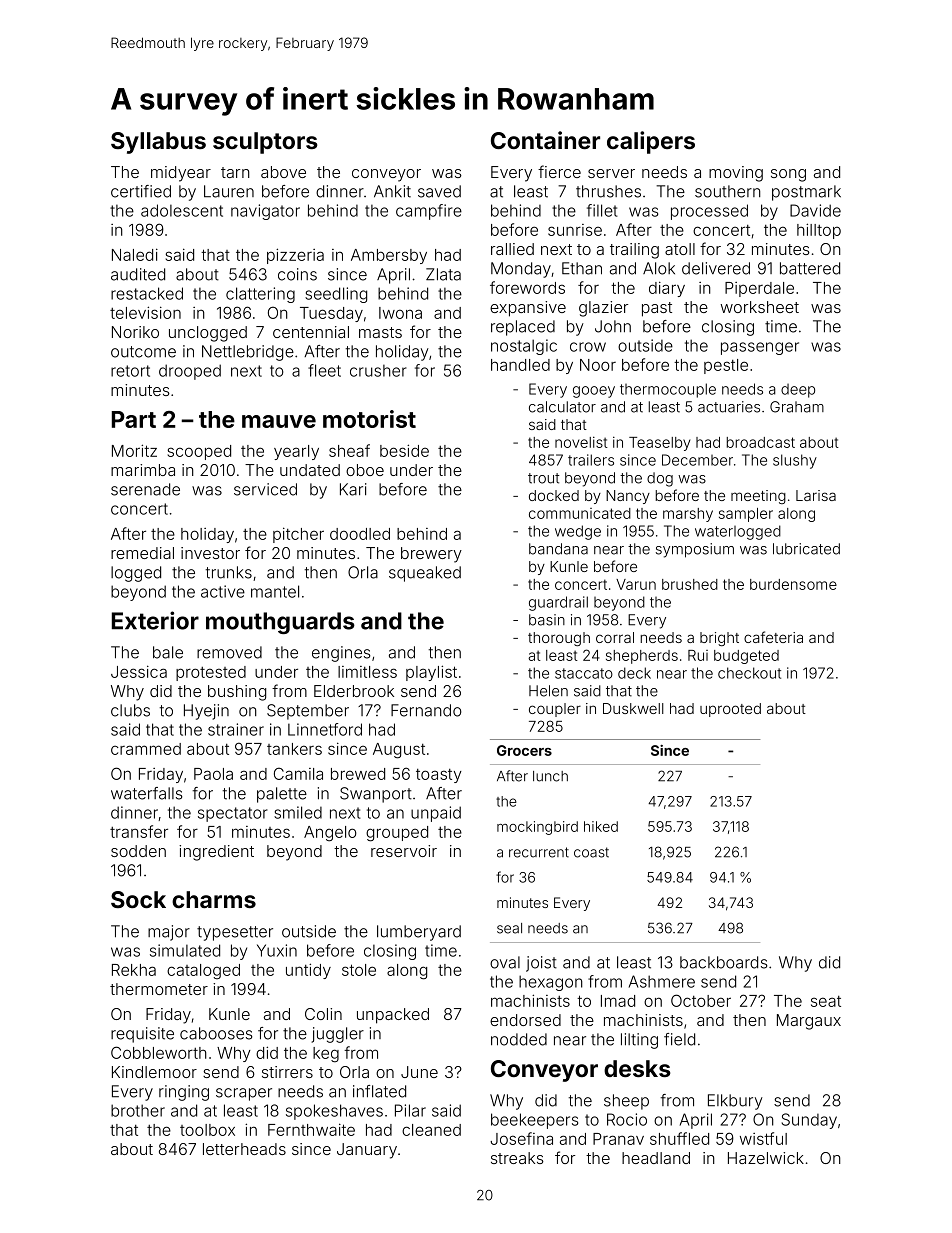 The image size is (952, 1233). Describe the element at coordinates (265, 143) in the screenshot. I see `sculptors` at that location.
